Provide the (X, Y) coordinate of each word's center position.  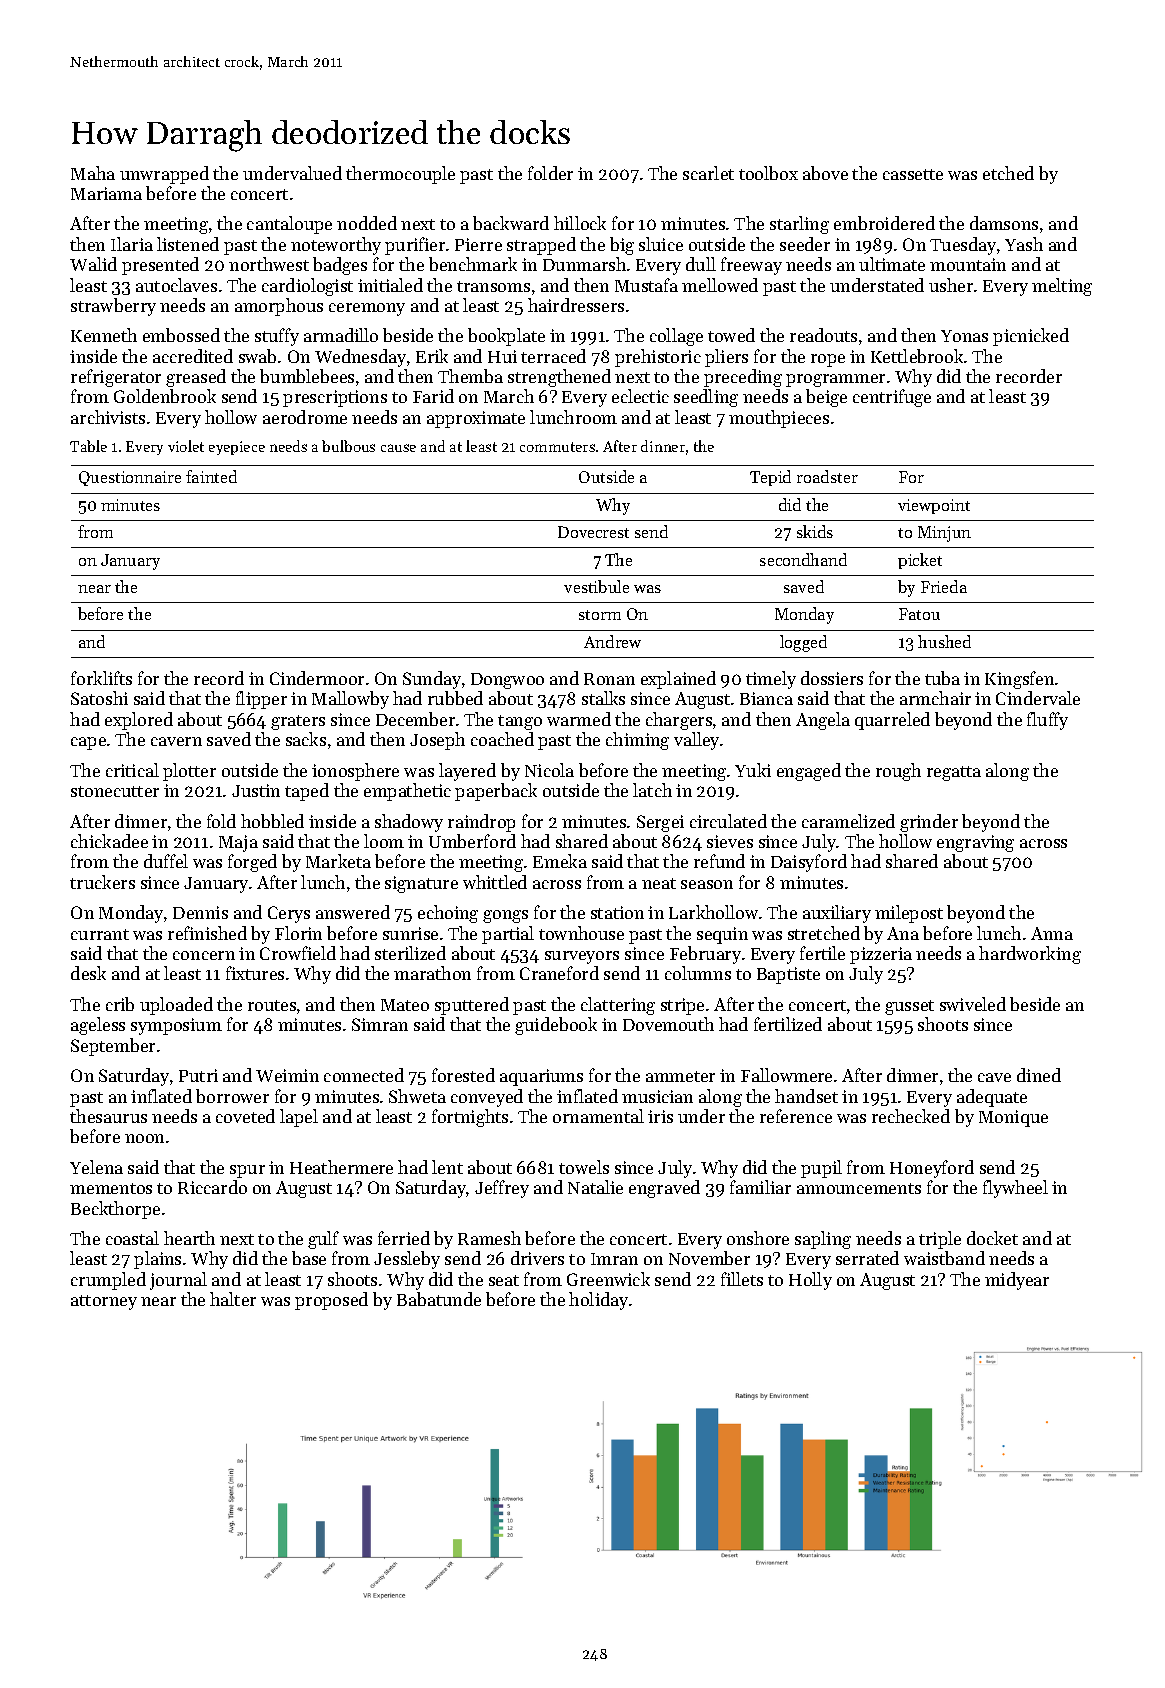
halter (233, 1299)
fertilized (788, 1024)
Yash (1024, 244)
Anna (1052, 933)
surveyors (582, 957)
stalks (603, 698)
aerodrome (305, 417)
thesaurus (108, 1116)
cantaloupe (289, 225)
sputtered (472, 1006)
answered (353, 912)
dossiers (832, 678)
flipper (261, 700)
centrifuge (892, 398)
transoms (493, 286)
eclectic (640, 396)
